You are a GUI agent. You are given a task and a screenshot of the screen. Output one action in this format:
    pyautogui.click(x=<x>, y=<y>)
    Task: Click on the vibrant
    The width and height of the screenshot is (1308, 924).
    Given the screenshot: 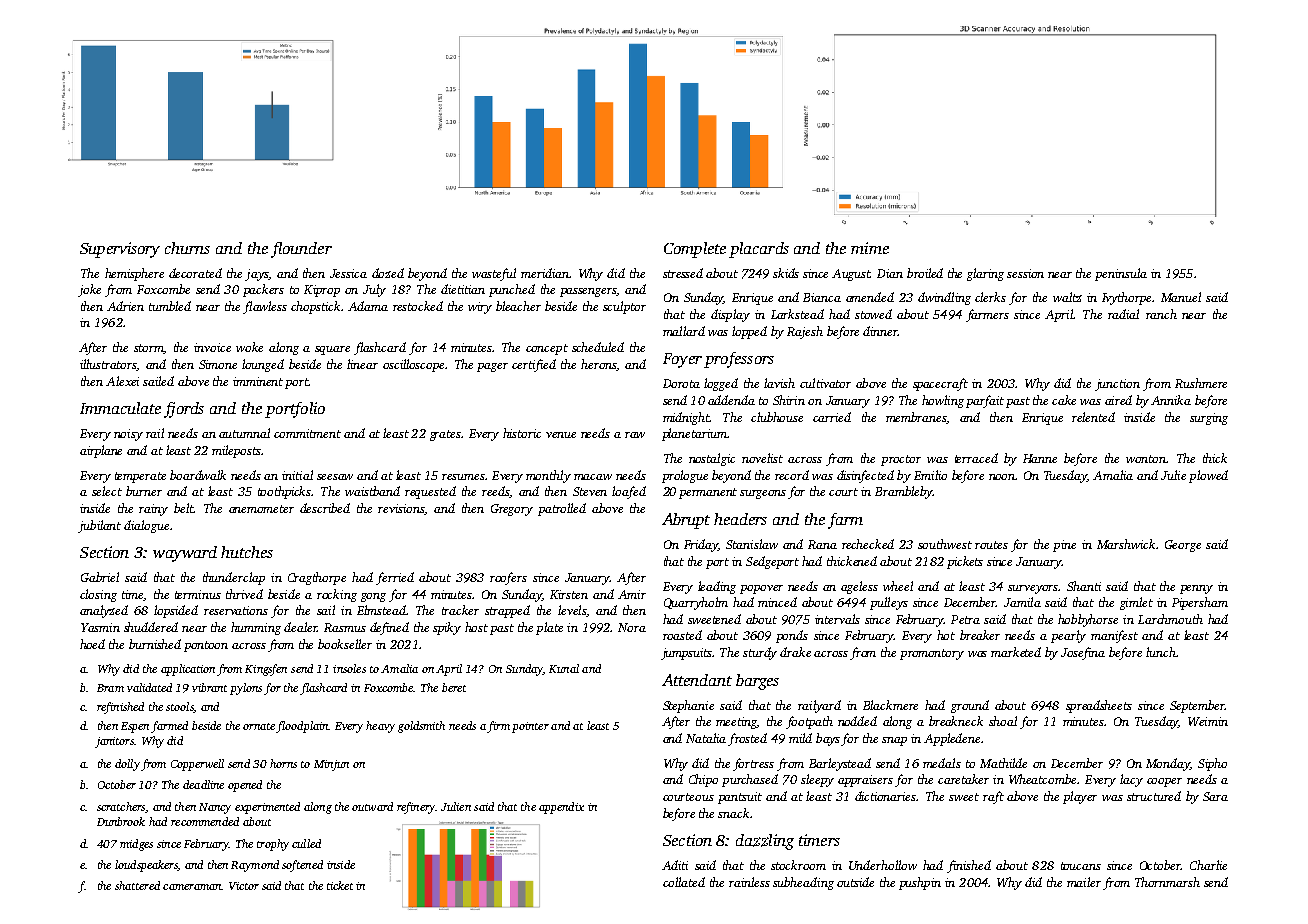 What is the action you would take?
    pyautogui.click(x=209, y=687)
